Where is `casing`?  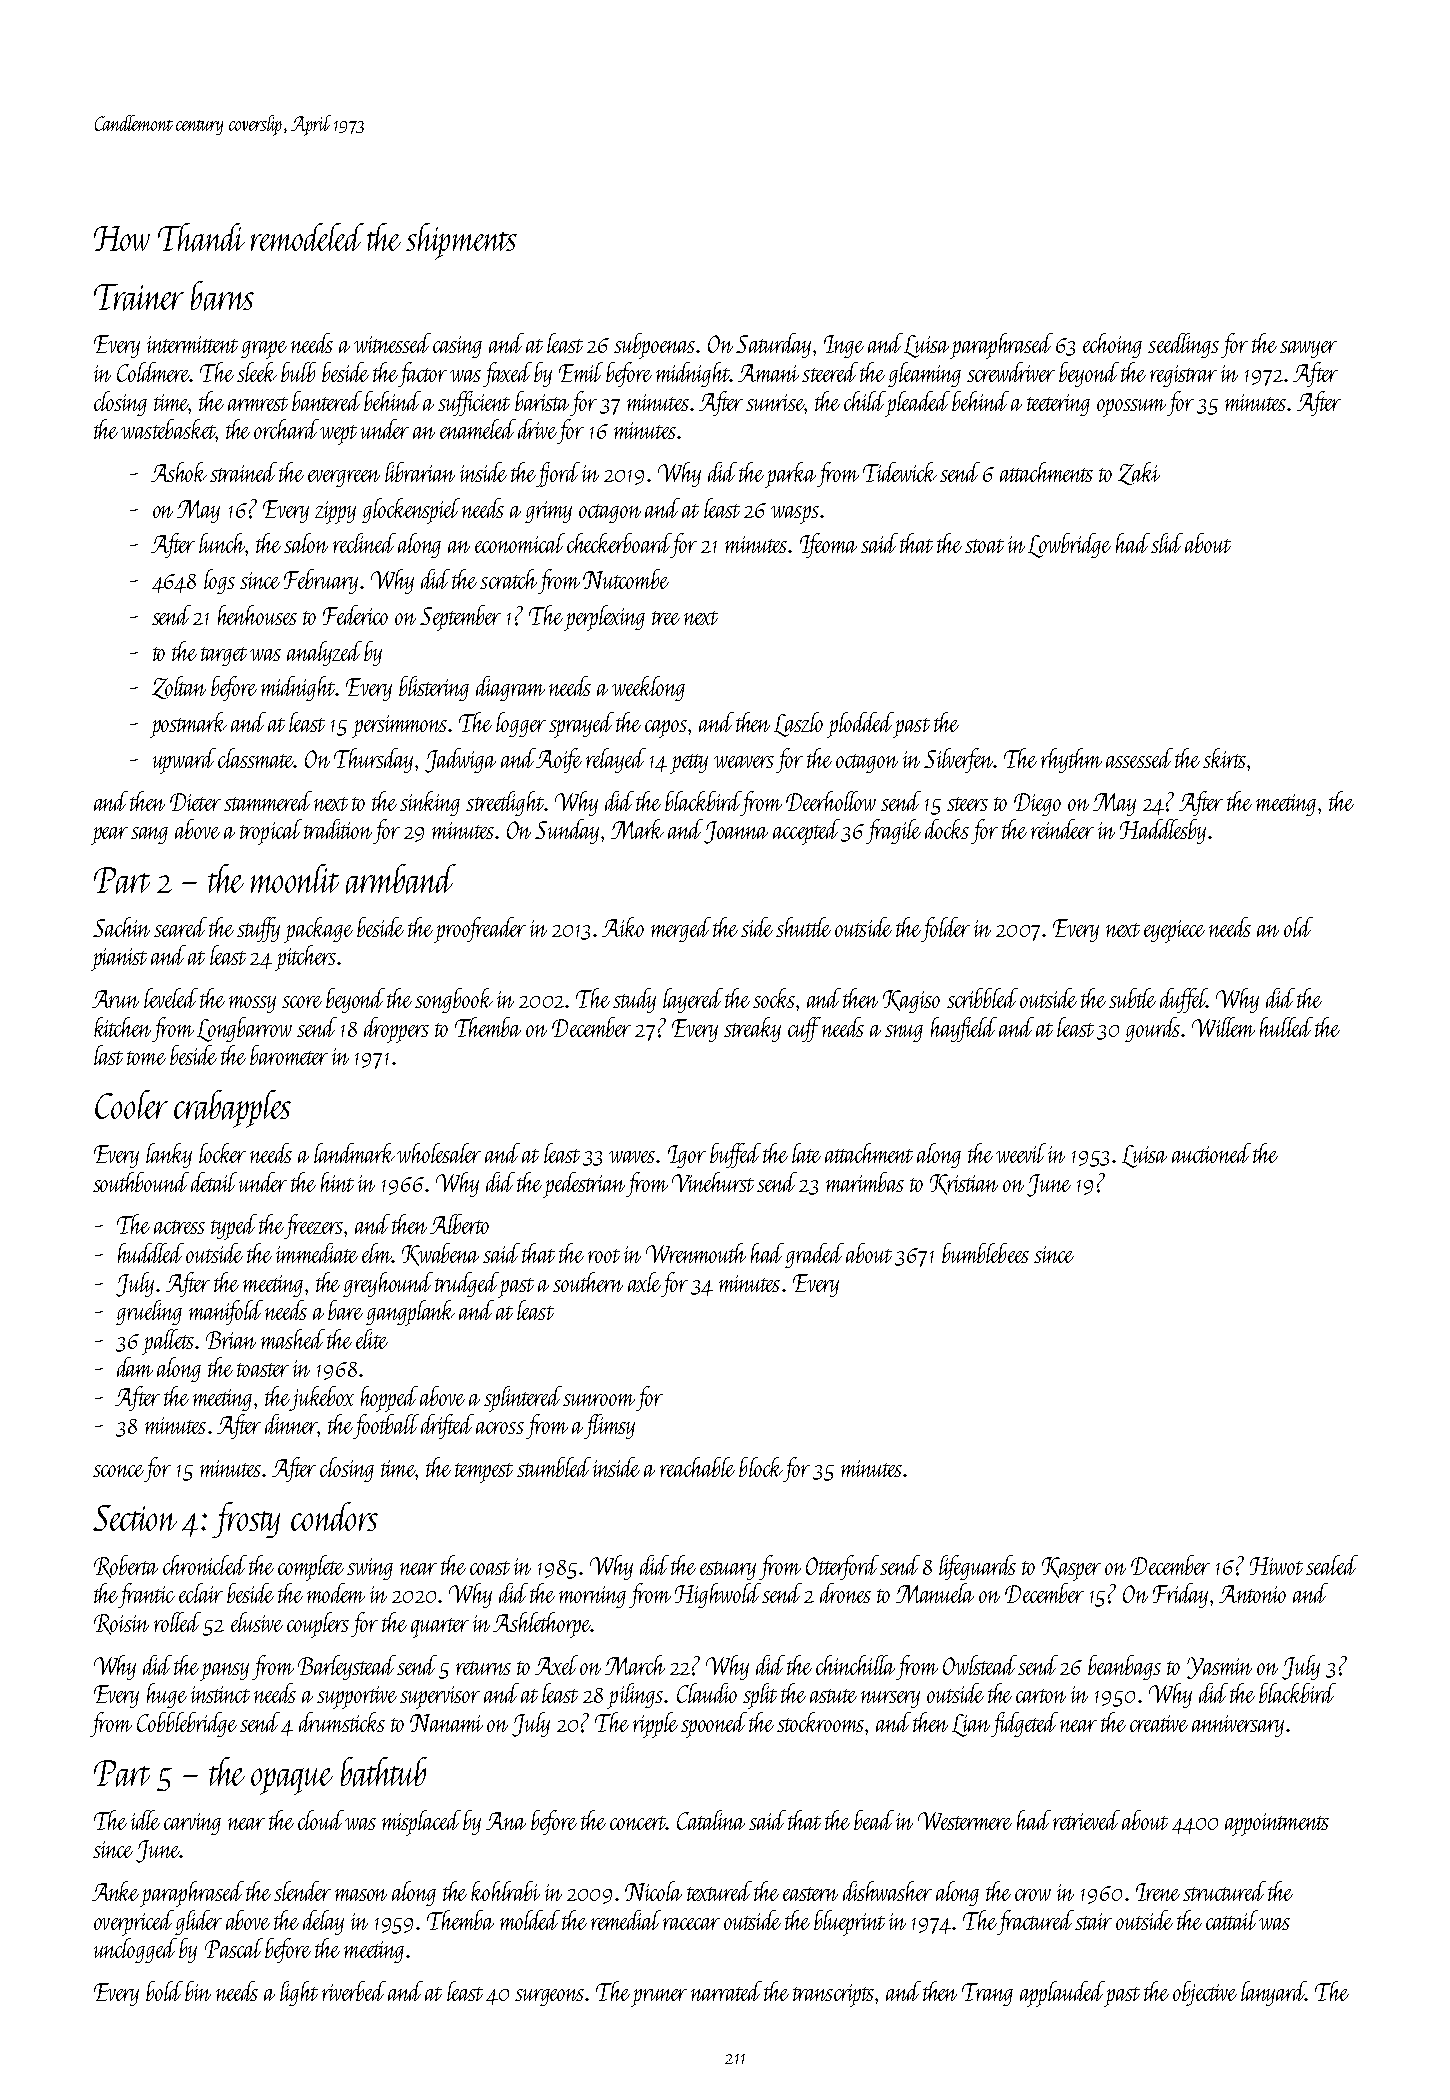
casing is located at coordinates (457, 347).
